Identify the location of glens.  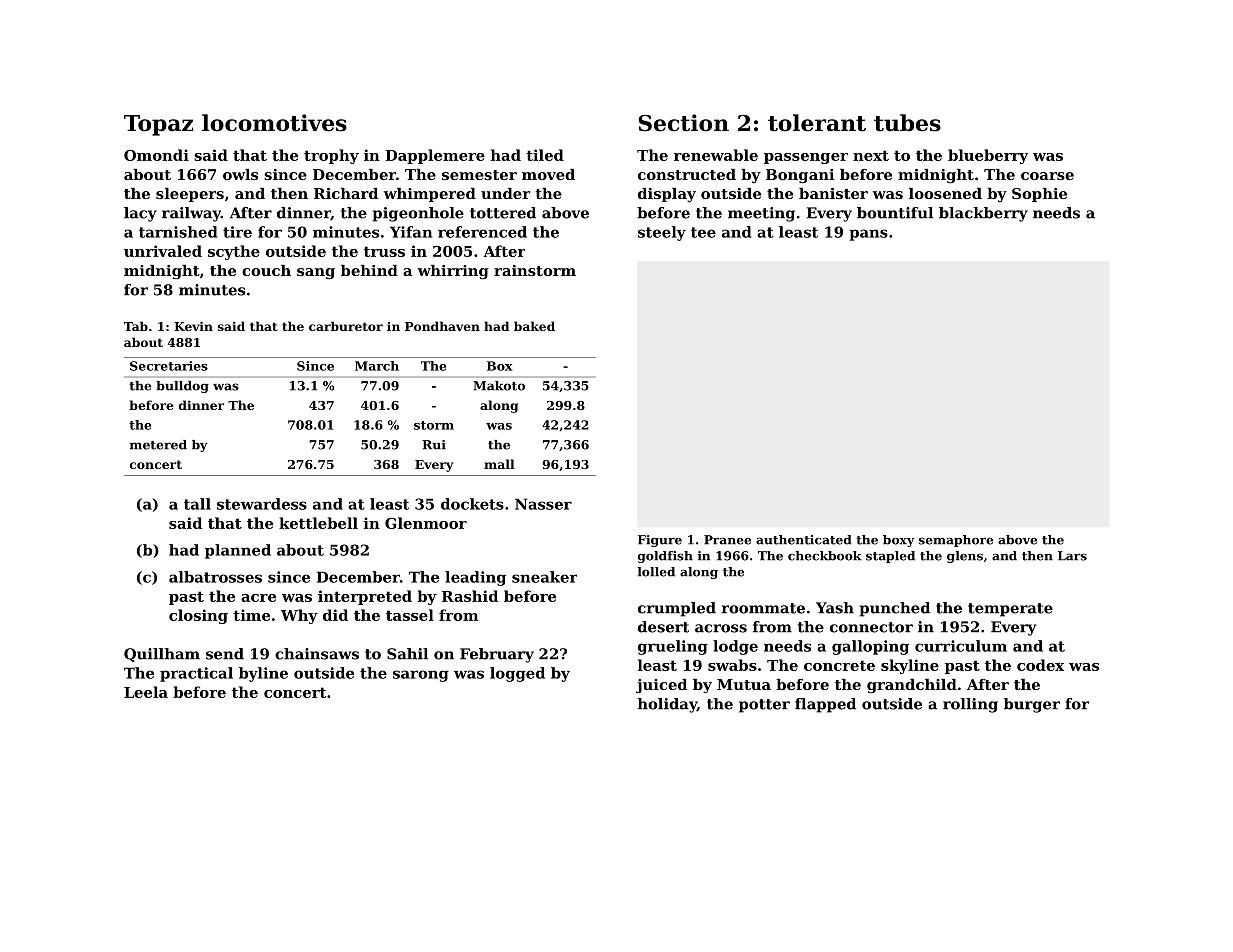
(965, 557).
